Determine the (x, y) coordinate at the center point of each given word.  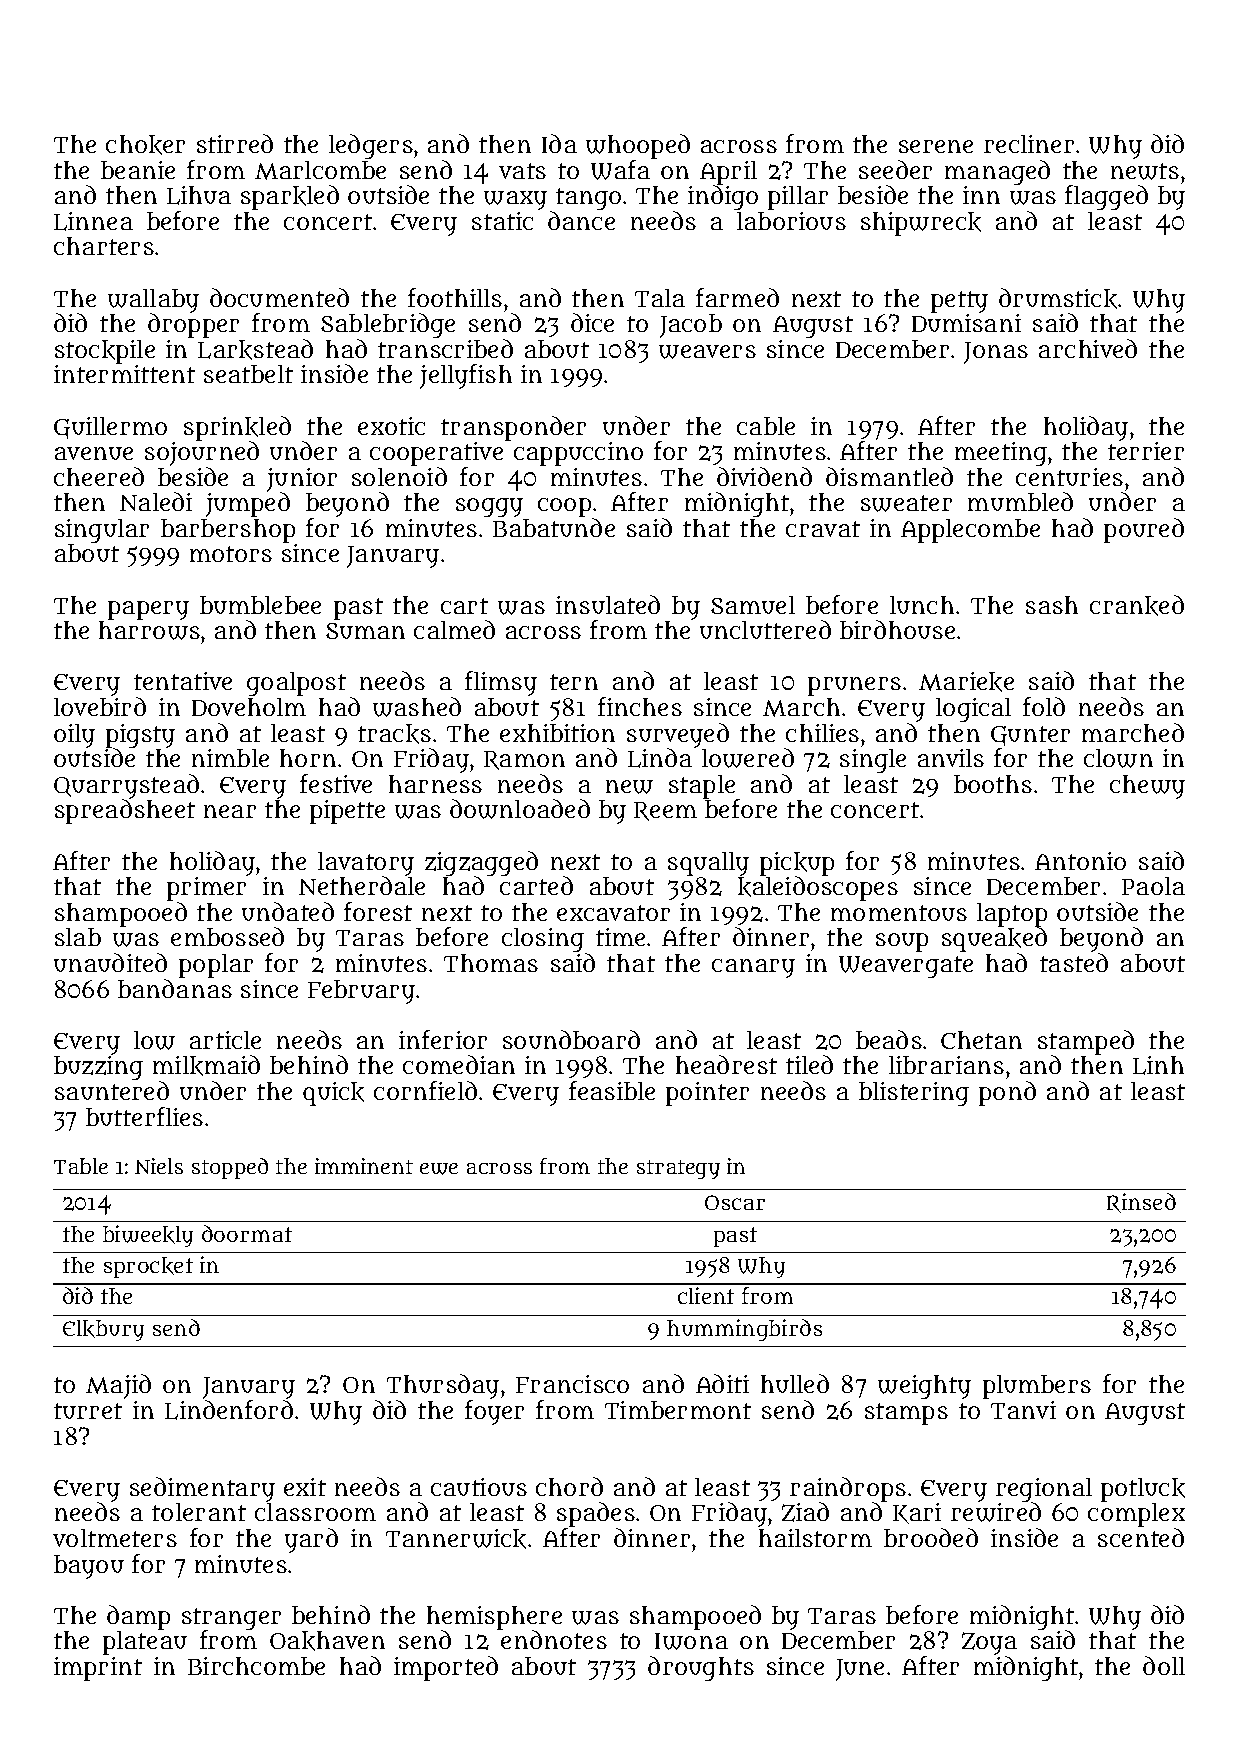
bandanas (175, 988)
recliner (1029, 144)
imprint (98, 1669)
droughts (701, 1668)
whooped (638, 146)
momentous (899, 913)
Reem (665, 811)
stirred (235, 143)
